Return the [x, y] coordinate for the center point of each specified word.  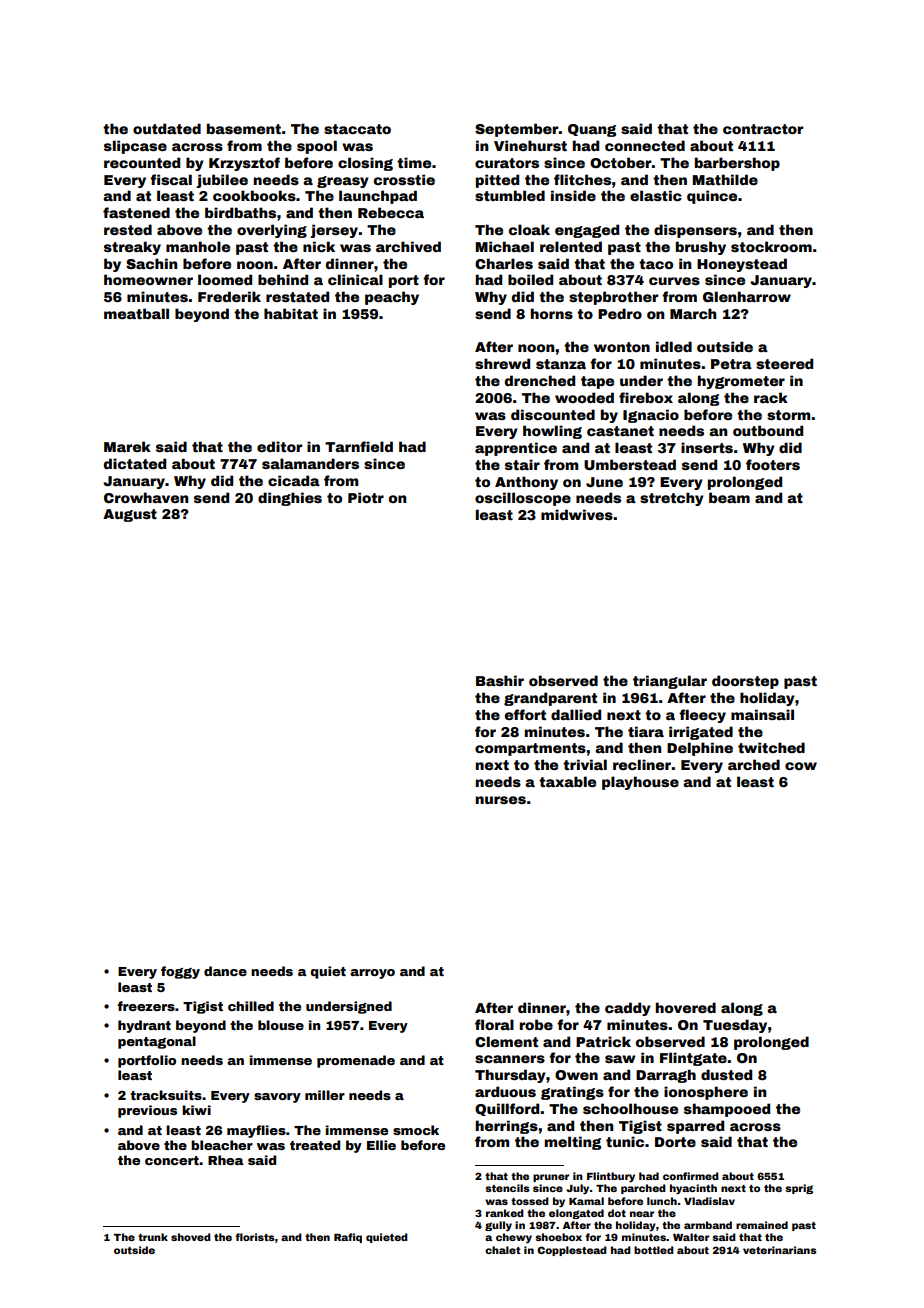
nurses [501, 800]
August [130, 515]
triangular [670, 682]
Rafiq [348, 1238]
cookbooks [254, 195]
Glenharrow [747, 296]
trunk [153, 1237]
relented [571, 246]
